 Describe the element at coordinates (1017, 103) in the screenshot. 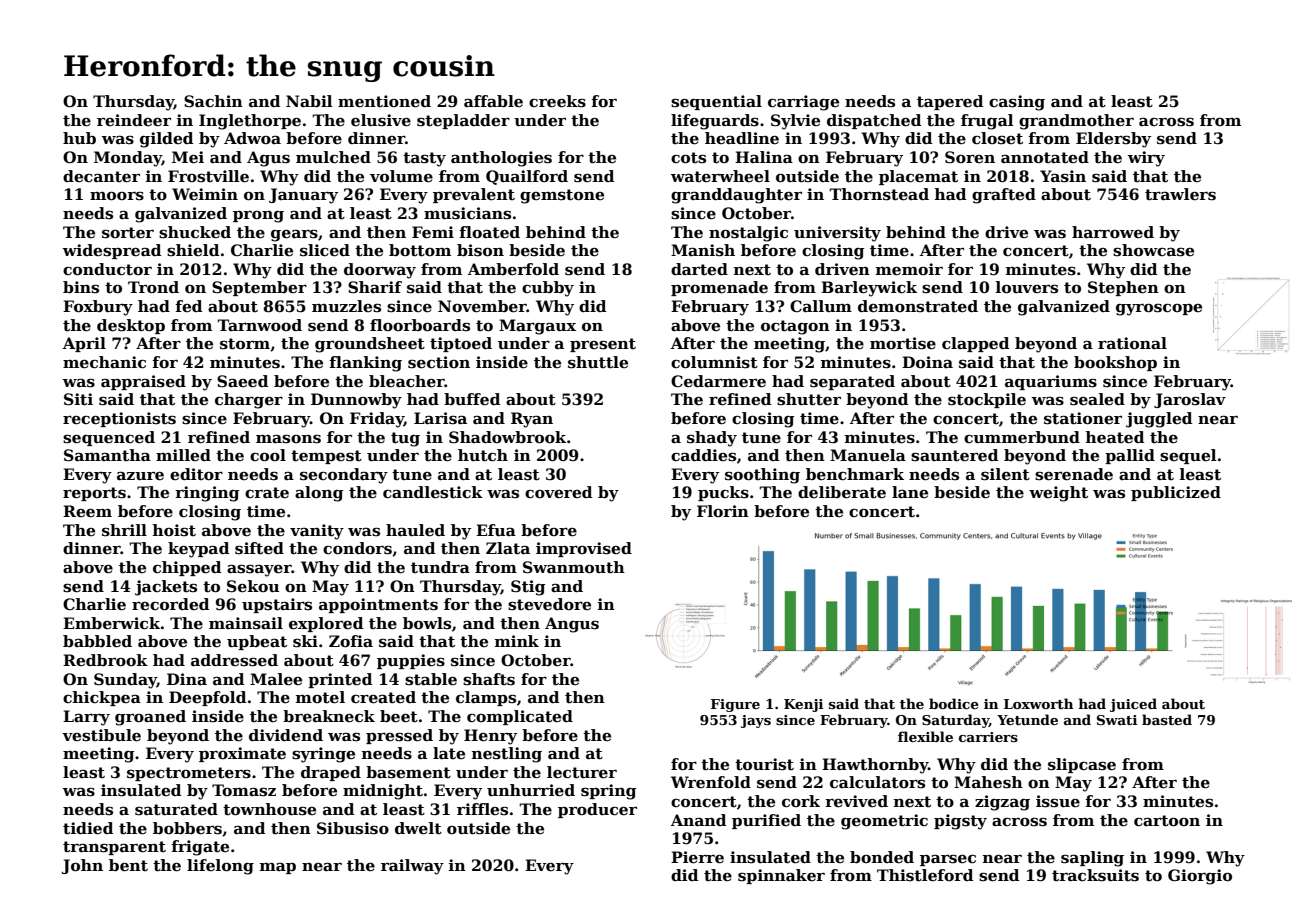

I see `casing` at that location.
